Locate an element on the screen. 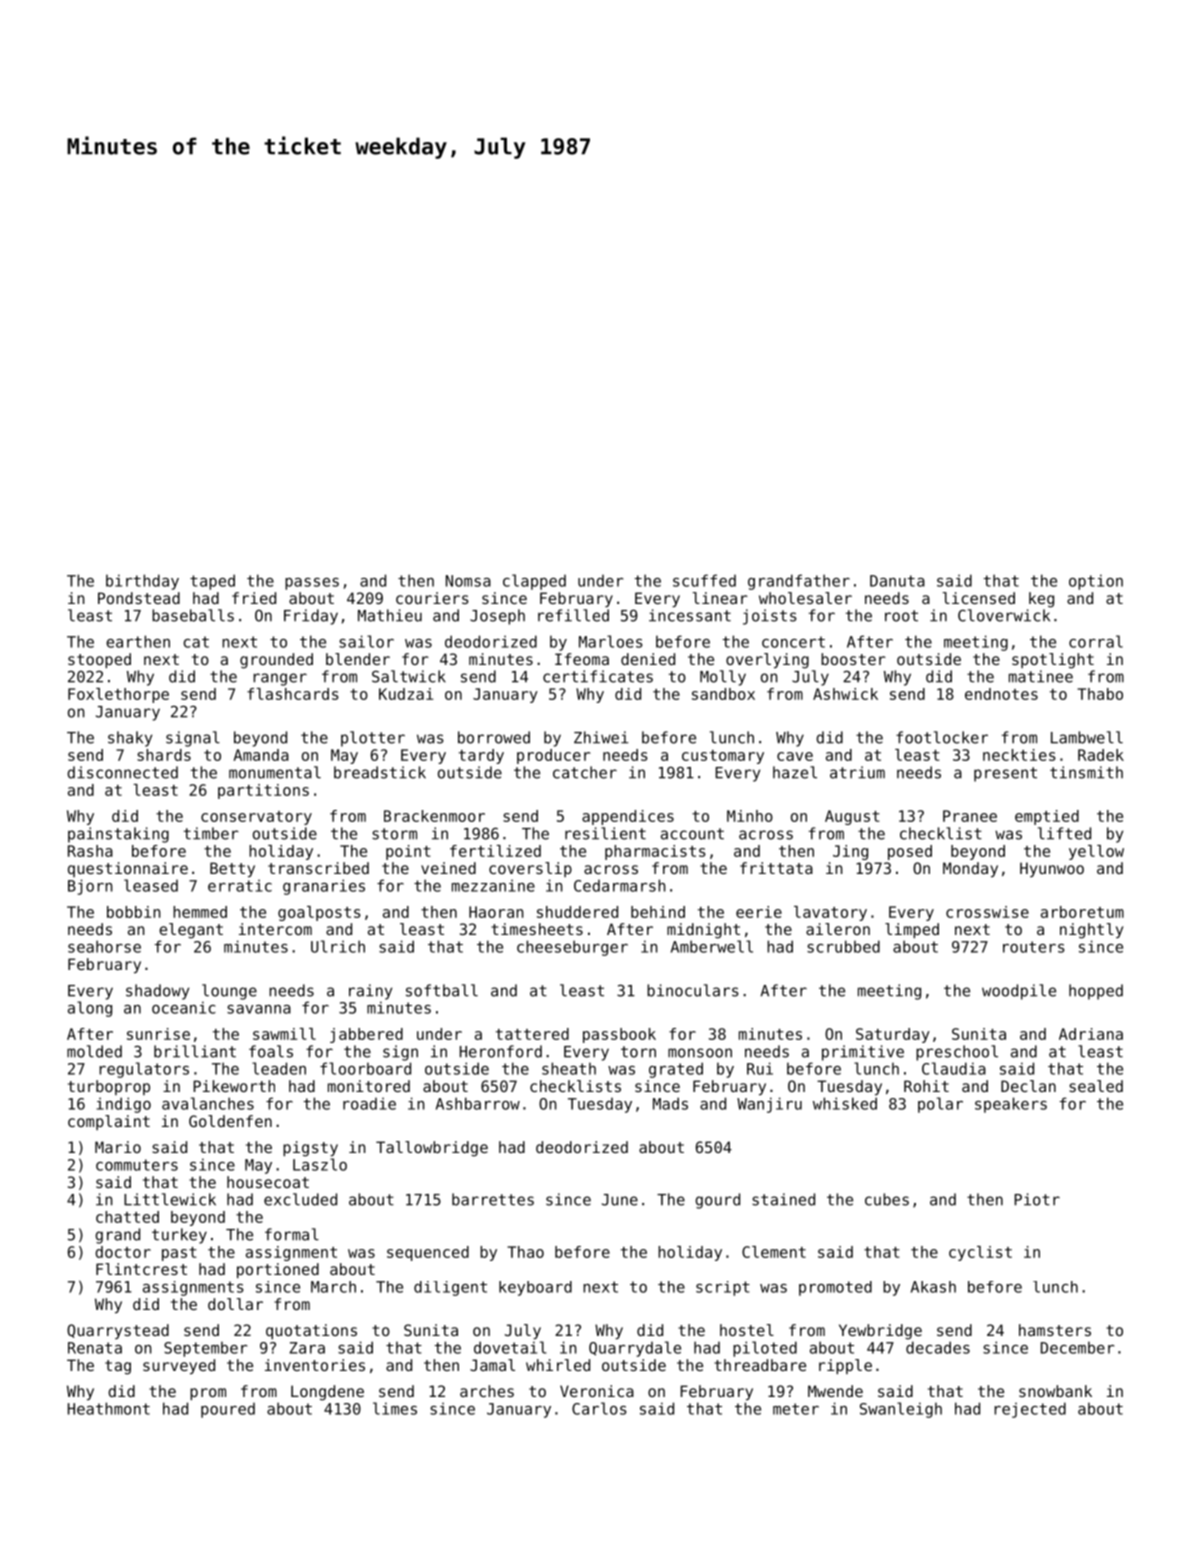  blender is located at coordinates (358, 659).
